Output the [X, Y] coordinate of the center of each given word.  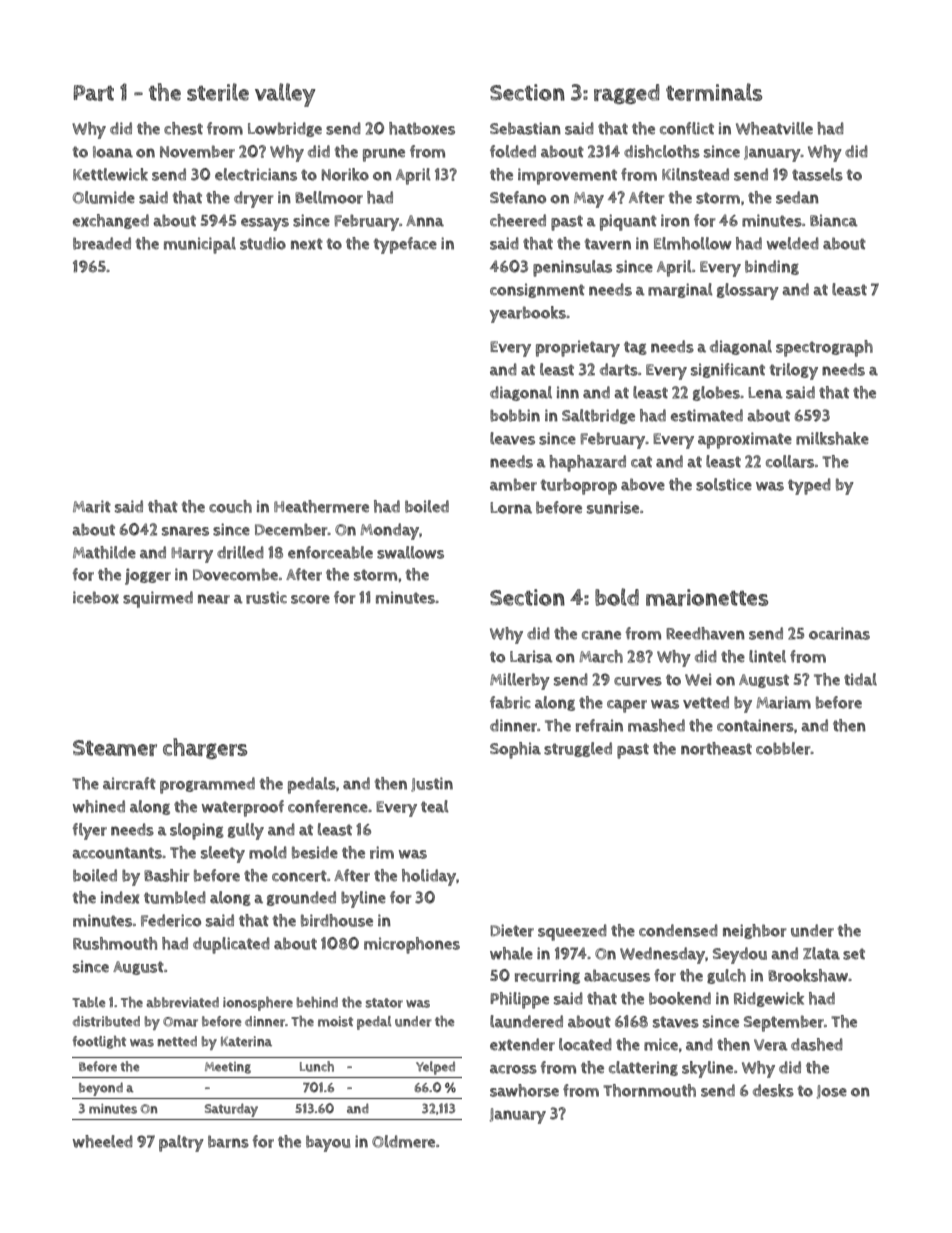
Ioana [113, 152]
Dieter [512, 930]
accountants [117, 853]
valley [285, 95]
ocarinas [839, 633]
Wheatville [774, 128]
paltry [181, 1143]
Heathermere [321, 506]
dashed [817, 1044]
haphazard [587, 463]
